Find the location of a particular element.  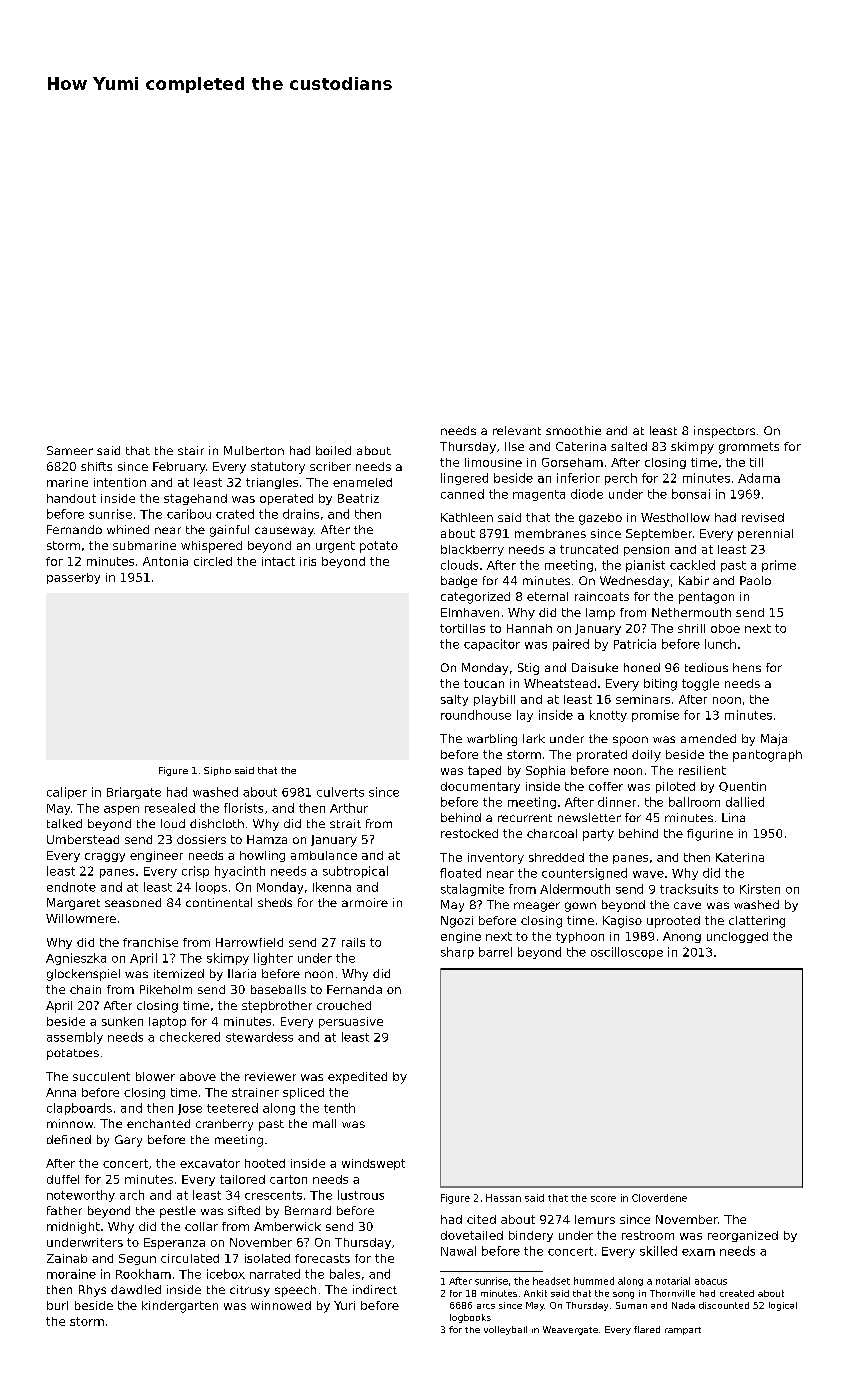

Ngozi is located at coordinates (457, 922).
